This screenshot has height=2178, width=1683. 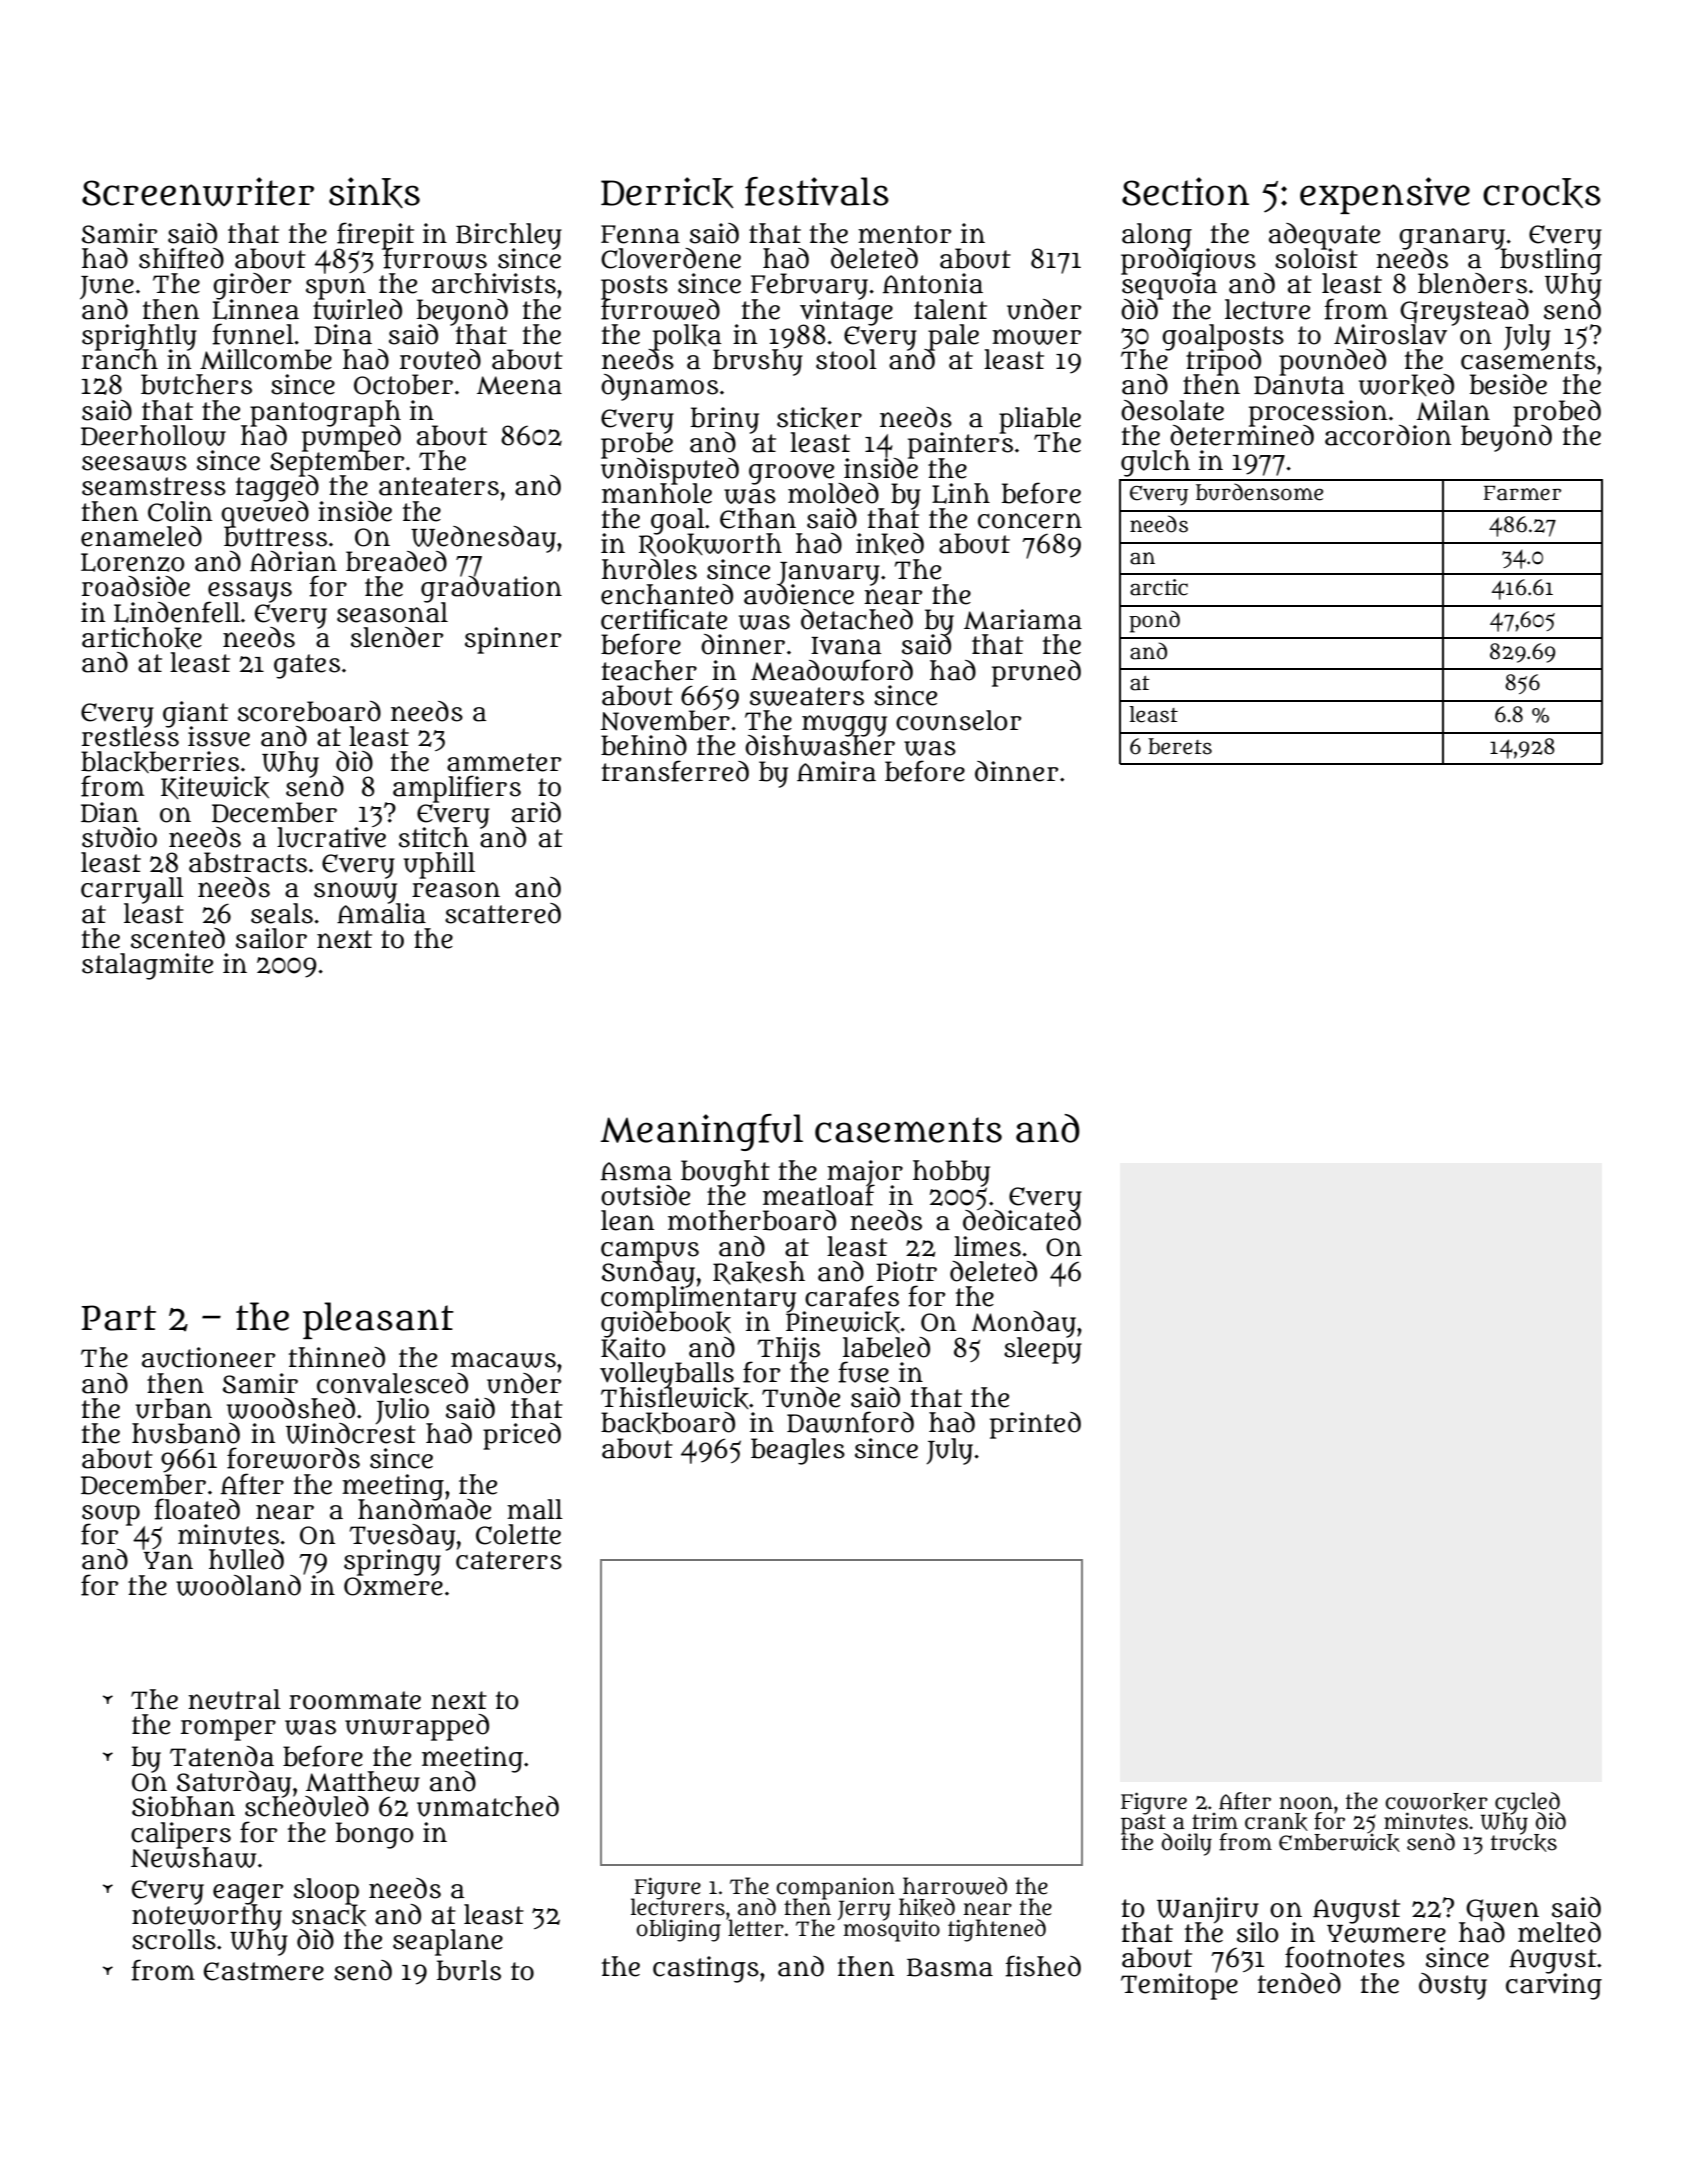 I want to click on stitch, so click(x=434, y=837).
